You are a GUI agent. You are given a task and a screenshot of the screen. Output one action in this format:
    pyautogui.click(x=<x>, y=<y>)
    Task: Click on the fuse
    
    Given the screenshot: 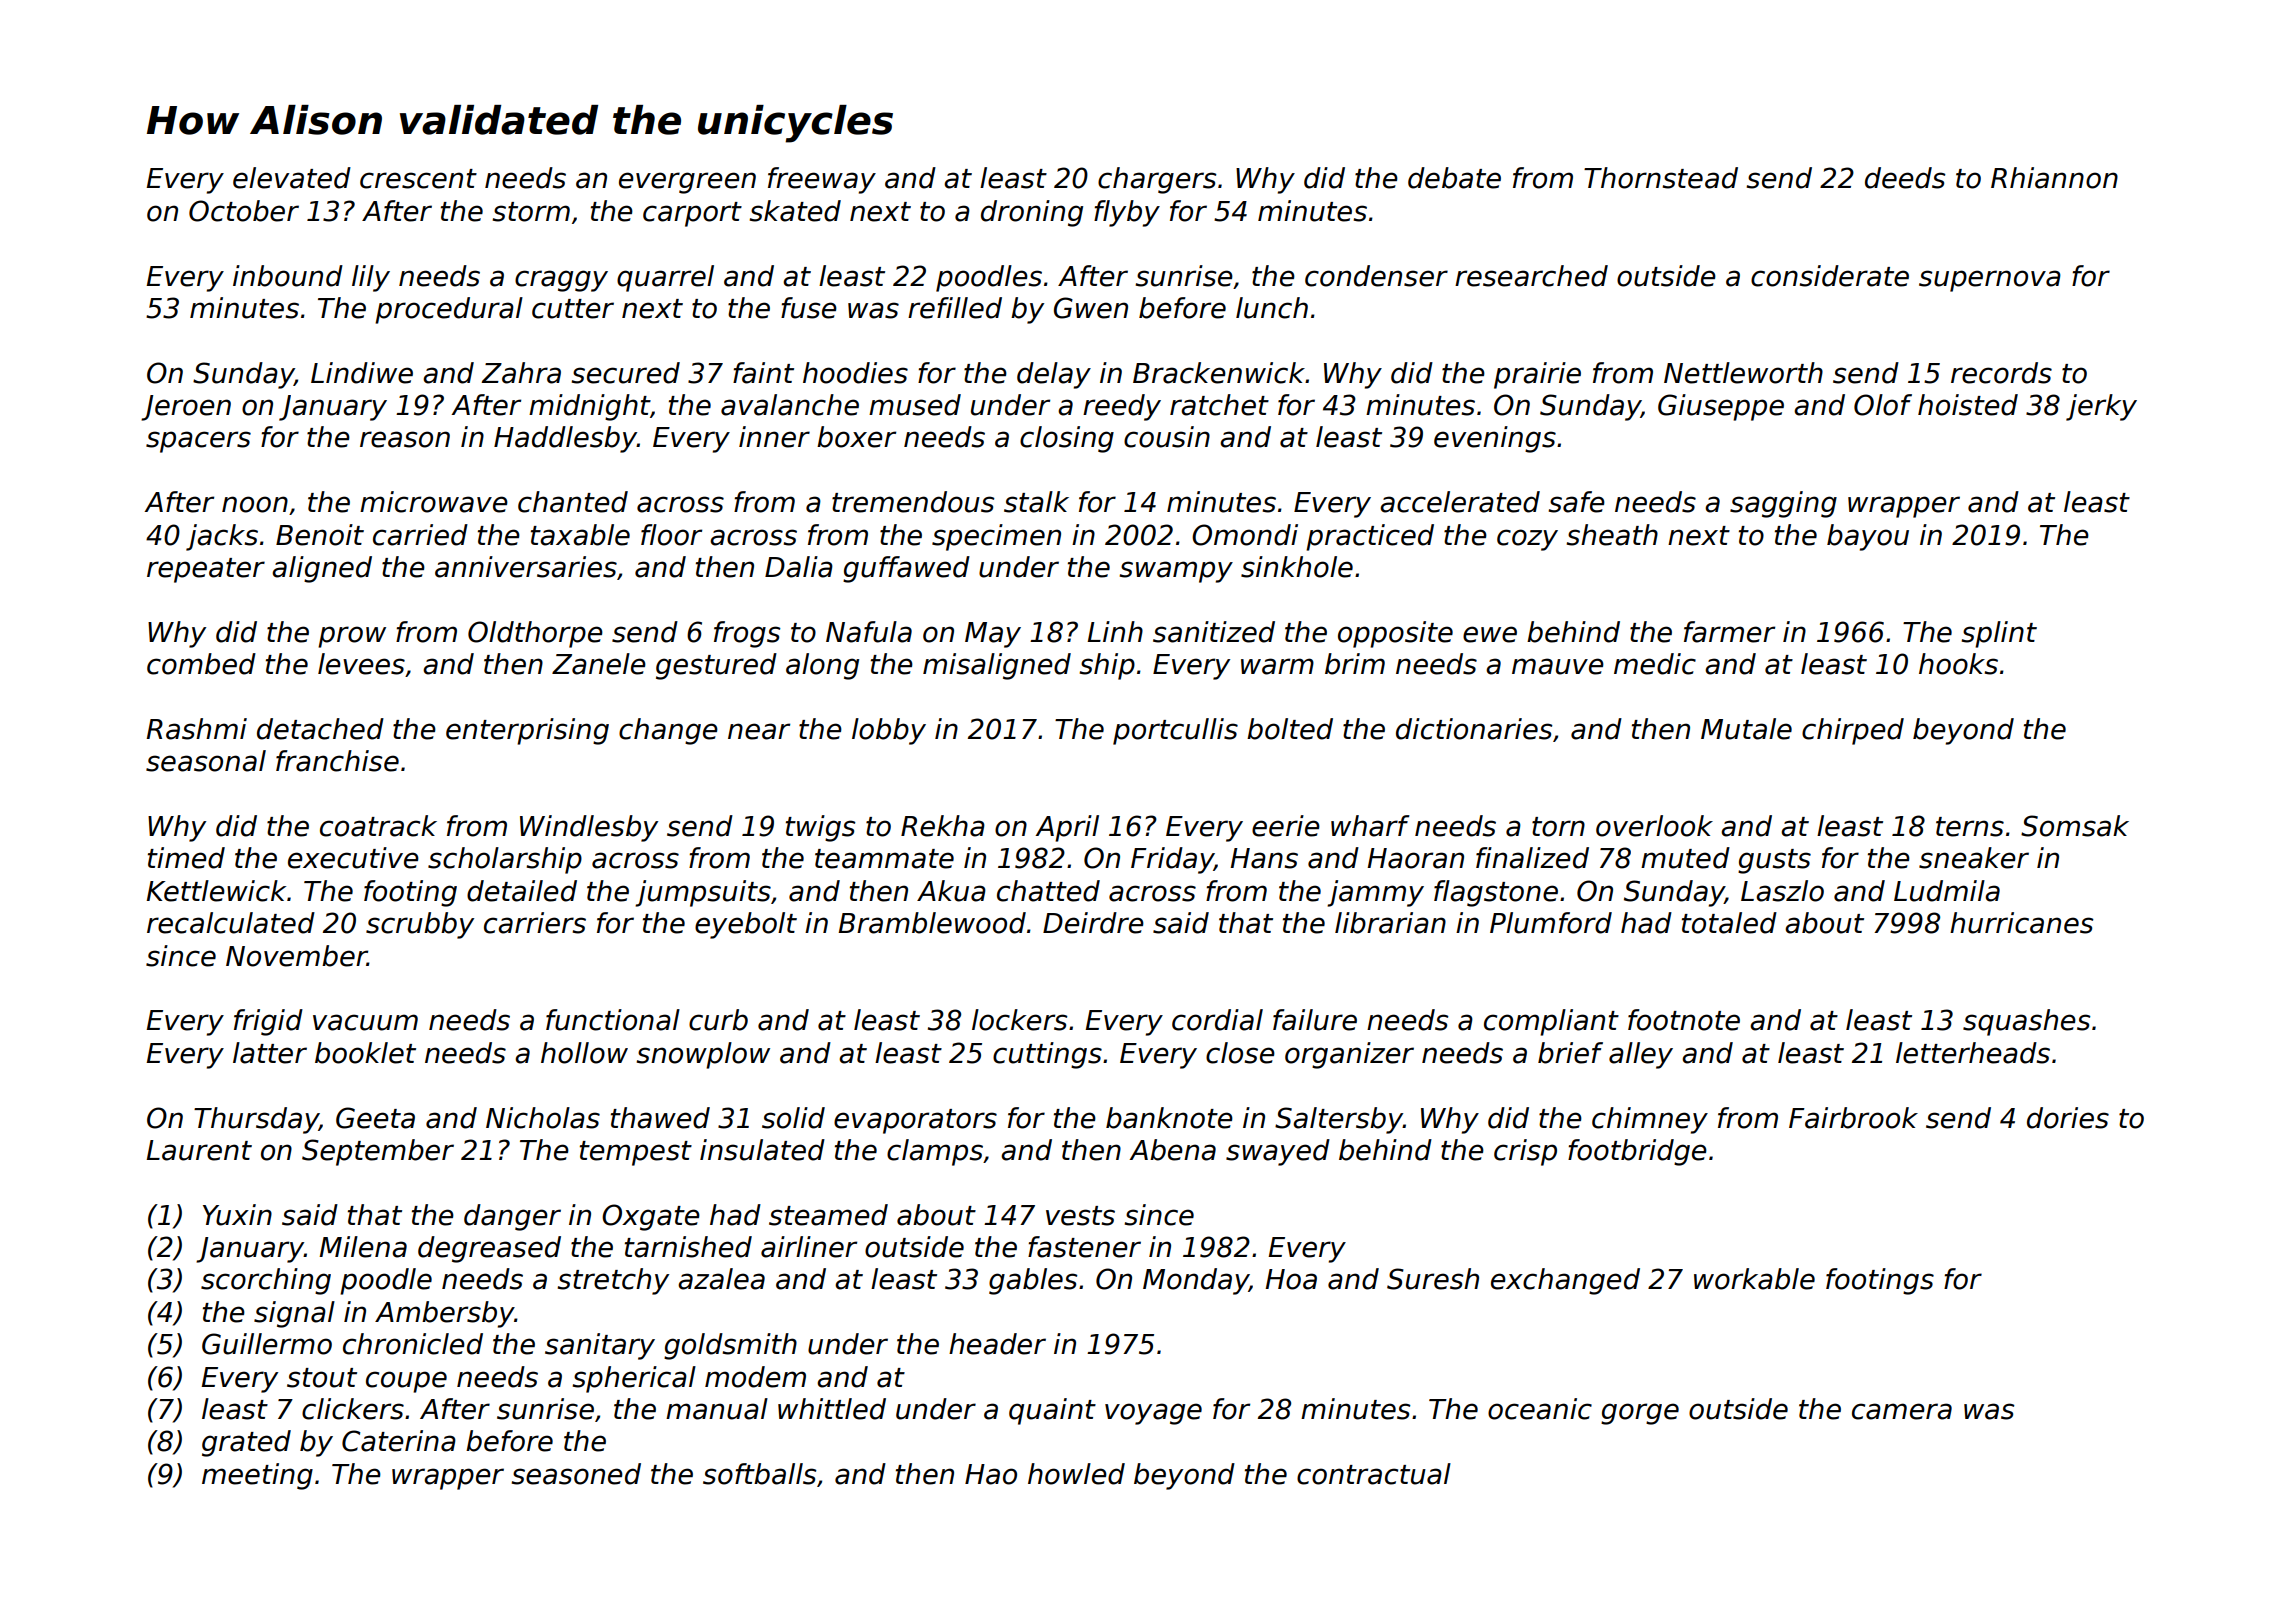 What is the action you would take?
    pyautogui.click(x=809, y=308)
